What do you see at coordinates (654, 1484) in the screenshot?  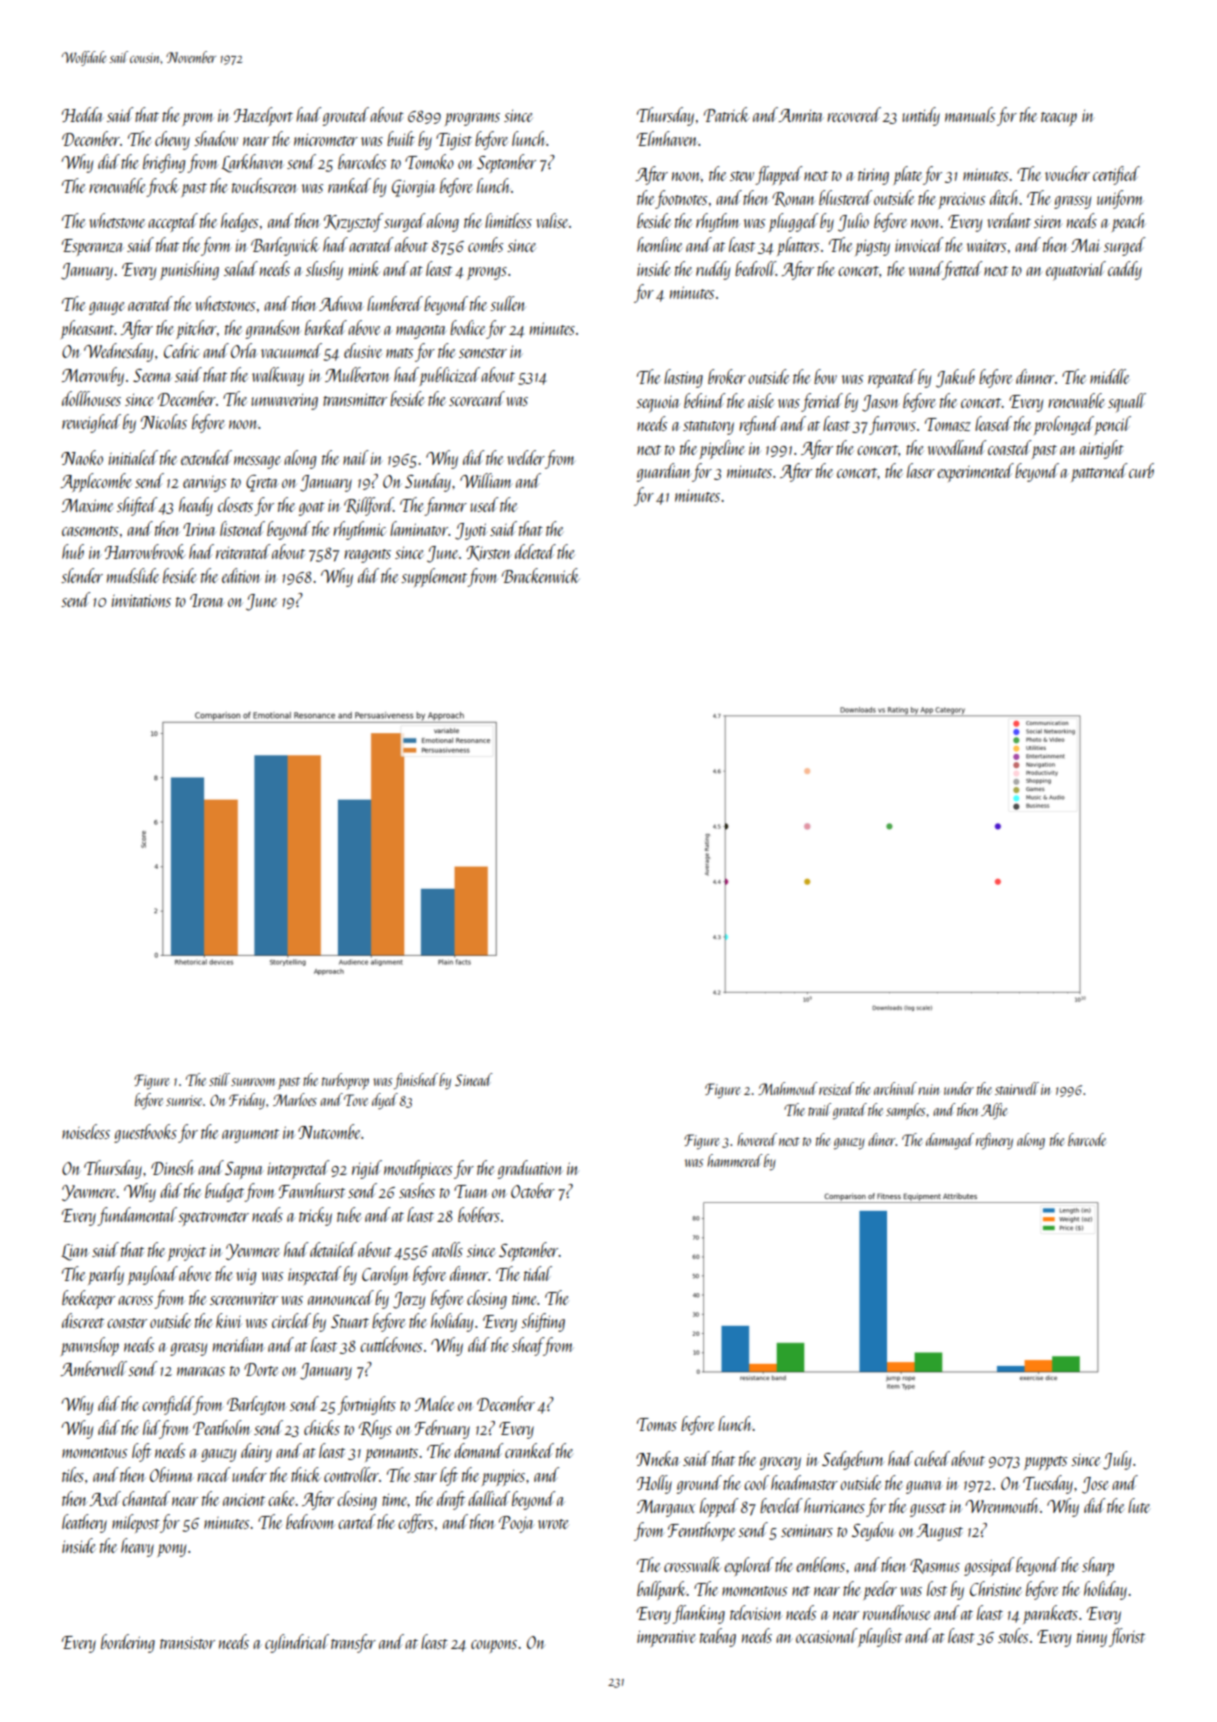 I see `Holly` at bounding box center [654, 1484].
